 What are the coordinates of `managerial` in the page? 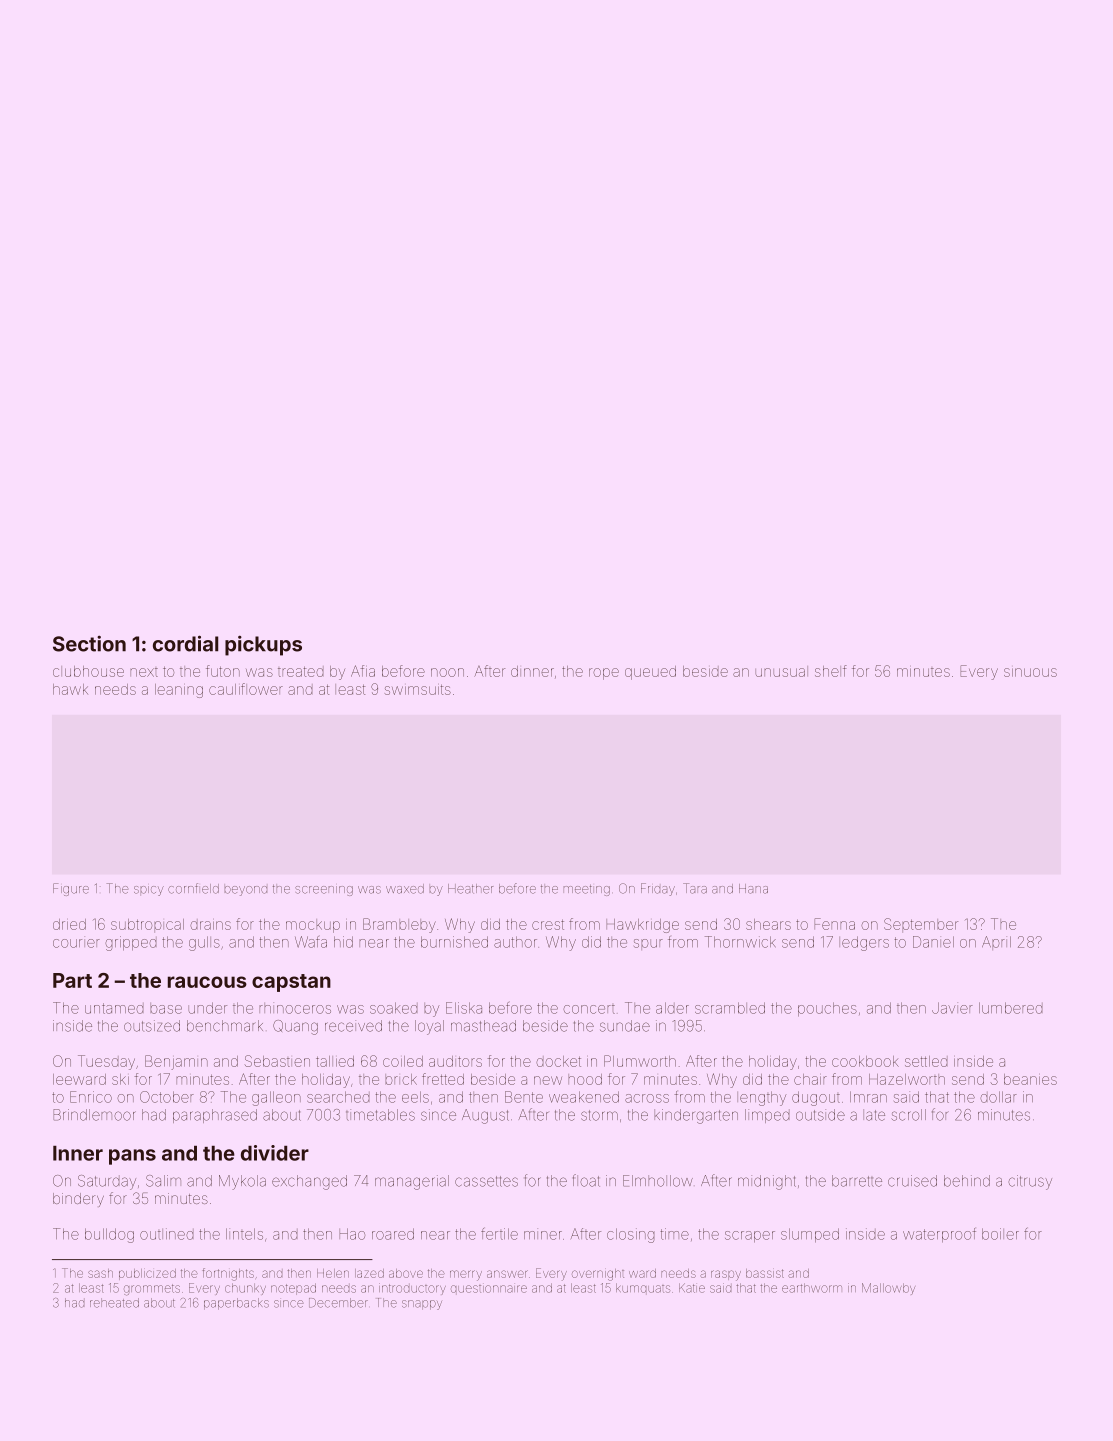 It's located at (412, 1182).
